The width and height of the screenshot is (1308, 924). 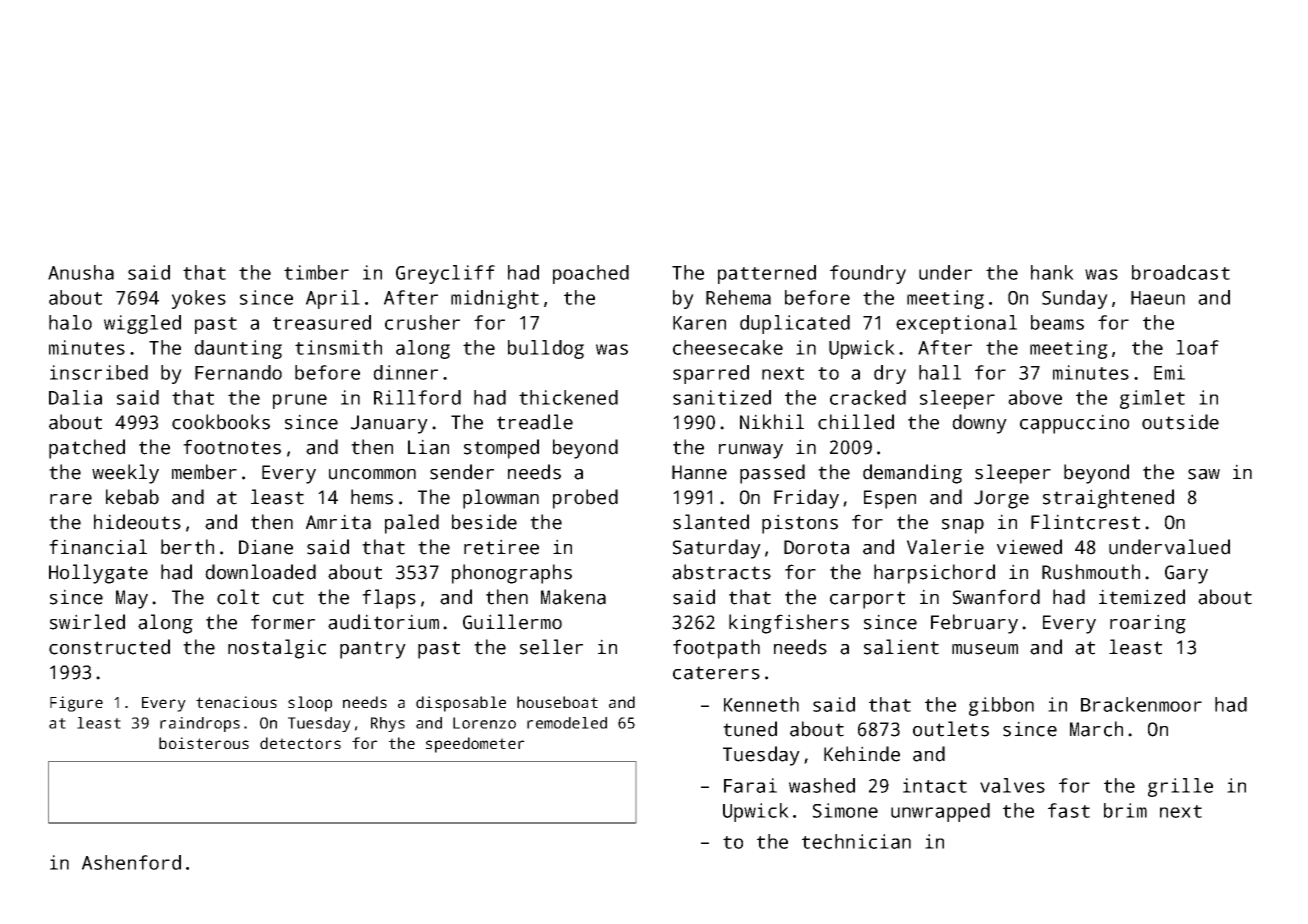 What do you see at coordinates (445, 274) in the screenshot?
I see `Greycliff` at bounding box center [445, 274].
